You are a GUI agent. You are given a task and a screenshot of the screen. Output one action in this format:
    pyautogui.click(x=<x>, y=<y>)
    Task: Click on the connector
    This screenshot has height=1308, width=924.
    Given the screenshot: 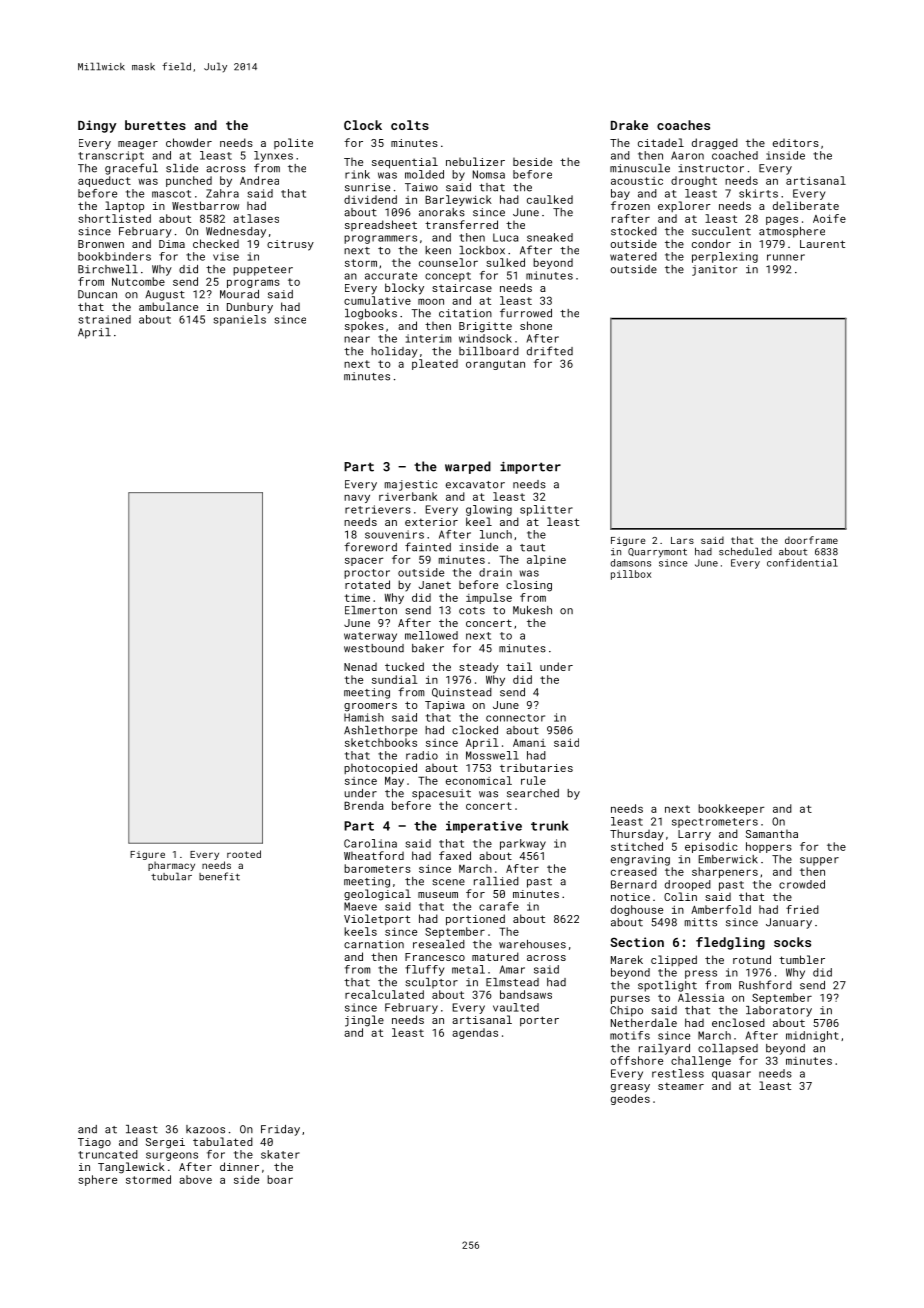 What is the action you would take?
    pyautogui.click(x=515, y=718)
